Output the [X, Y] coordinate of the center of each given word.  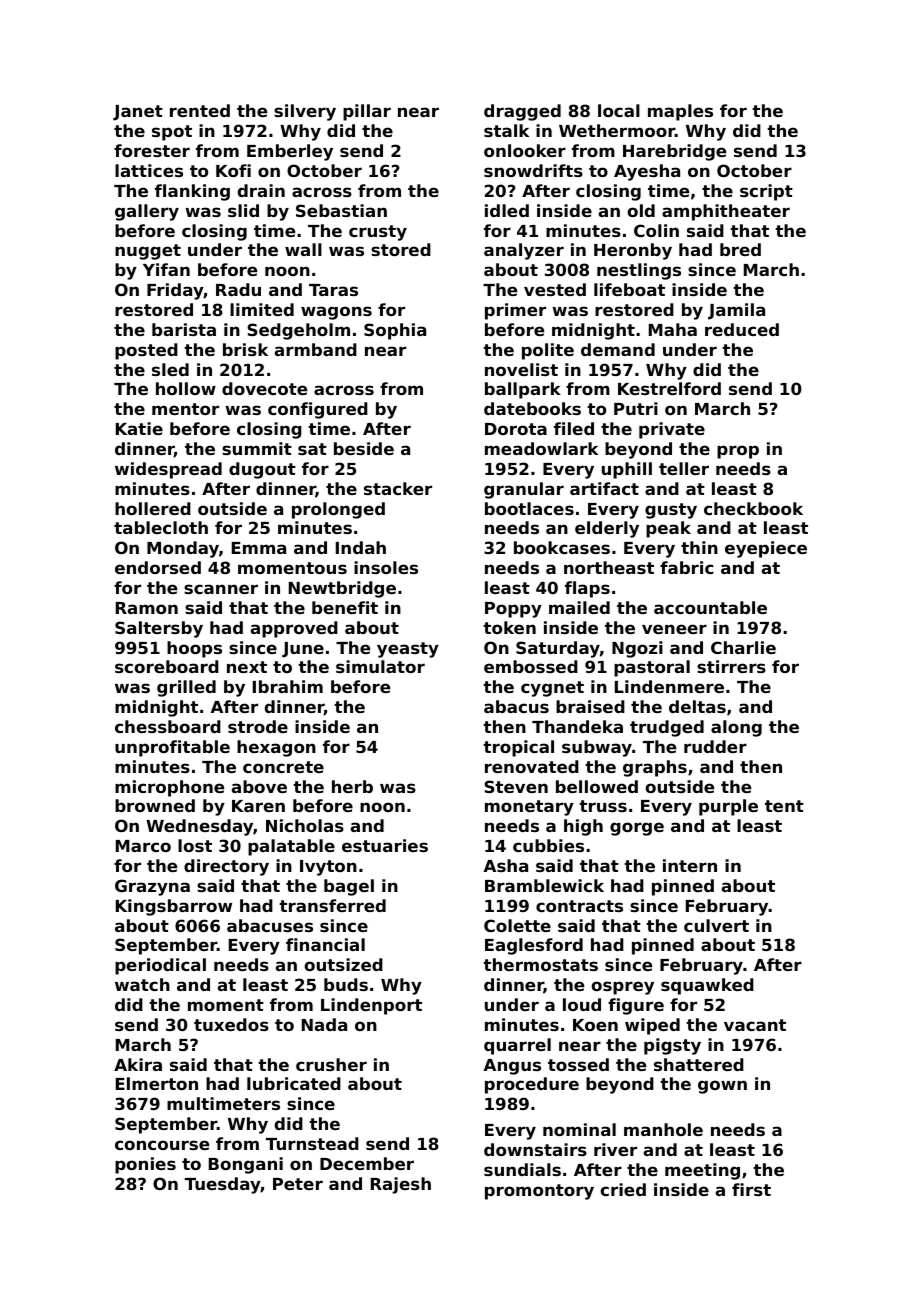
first [751, 1189]
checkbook [753, 508]
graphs [655, 768]
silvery [305, 112]
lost [195, 845]
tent [784, 806]
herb [352, 786]
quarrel [517, 1046]
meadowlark [541, 448]
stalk [506, 130]
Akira [138, 1064]
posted [146, 351]
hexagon [276, 748]
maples [680, 112]
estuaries [385, 845]
